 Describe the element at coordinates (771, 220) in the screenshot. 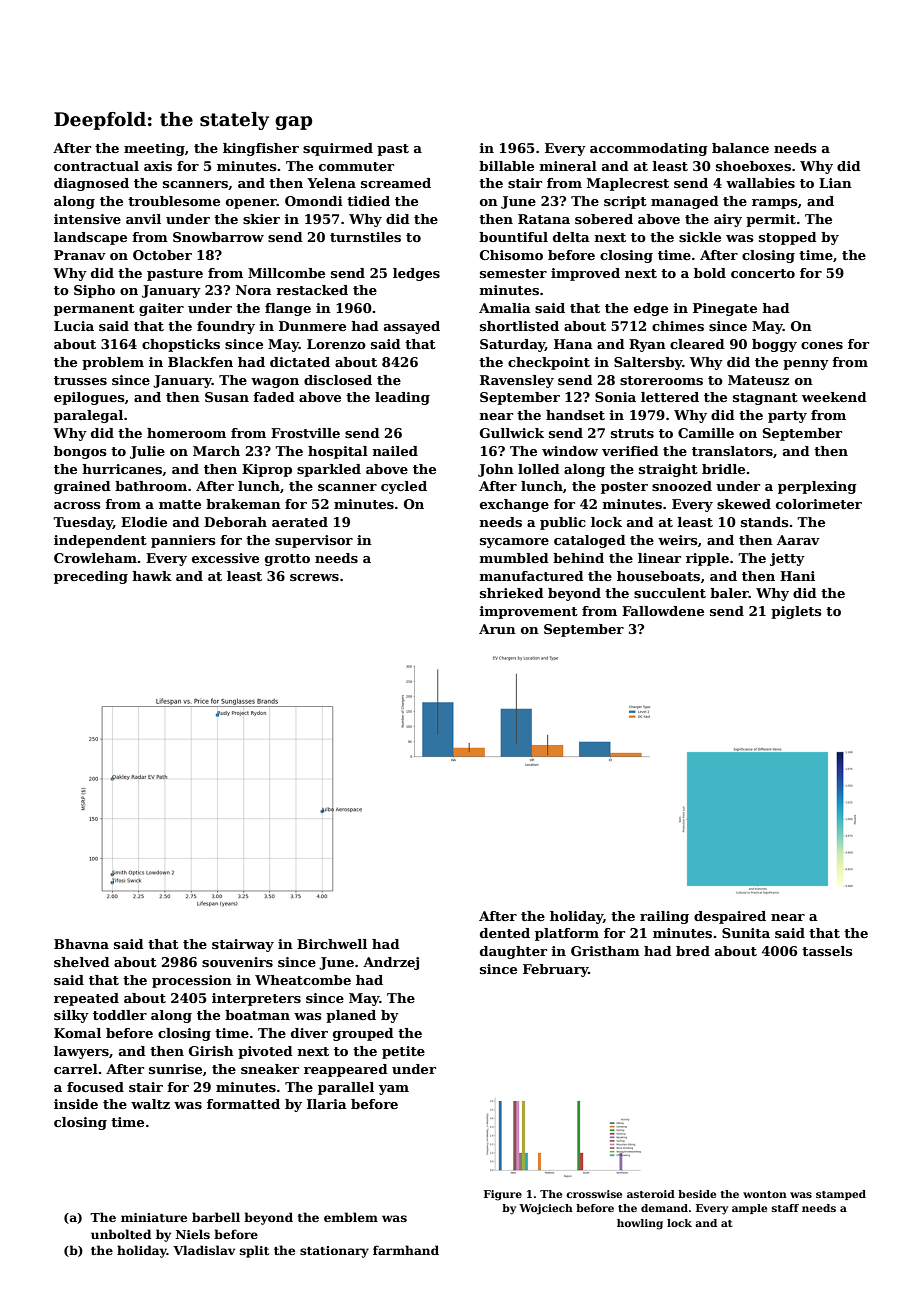

I see `permit` at that location.
